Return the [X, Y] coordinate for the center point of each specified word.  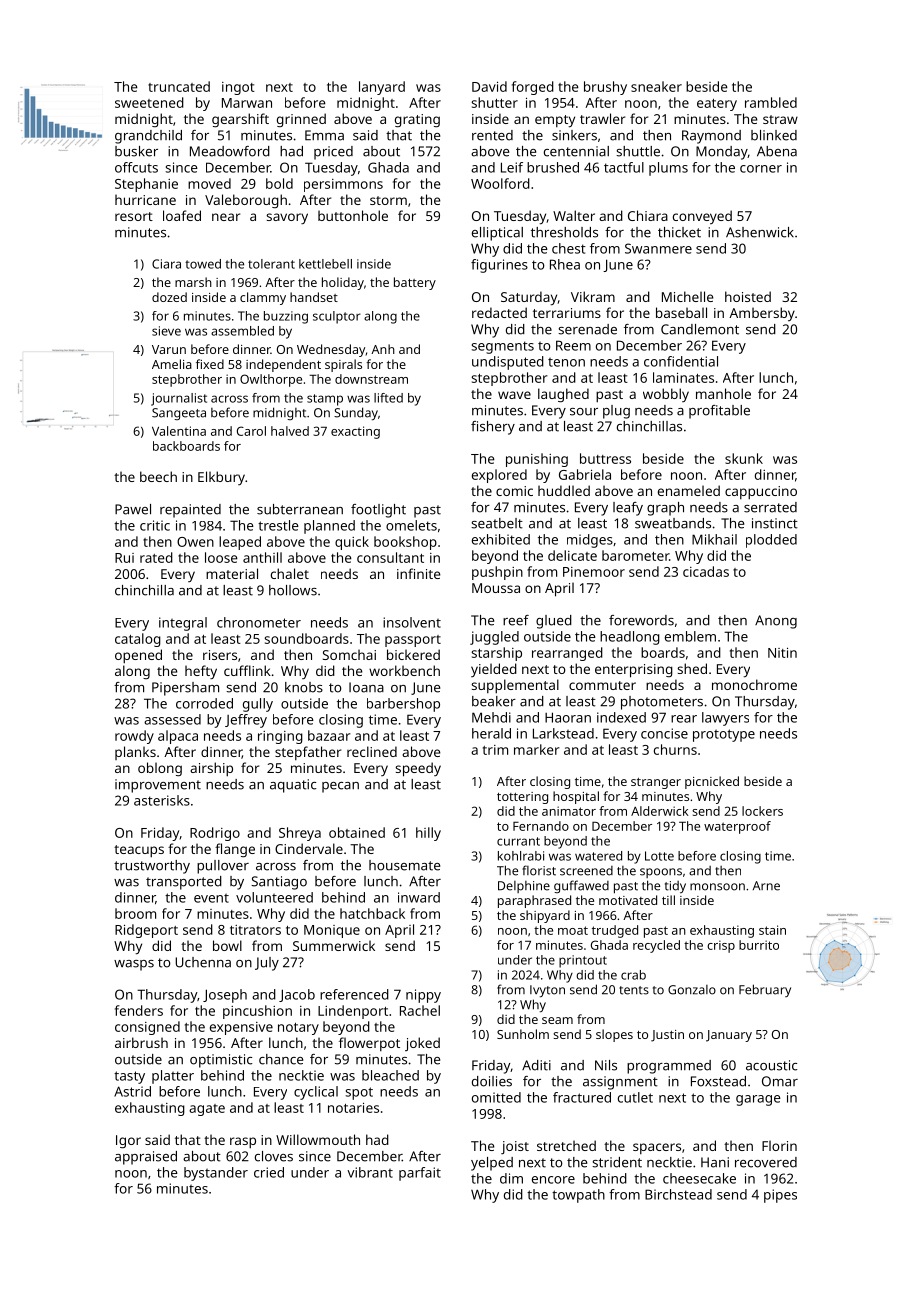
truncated [179, 86]
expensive [241, 1028]
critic [155, 525]
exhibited [501, 539]
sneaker [656, 86]
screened [586, 871]
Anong [776, 622]
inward [419, 897]
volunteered [274, 897]
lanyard [382, 88]
